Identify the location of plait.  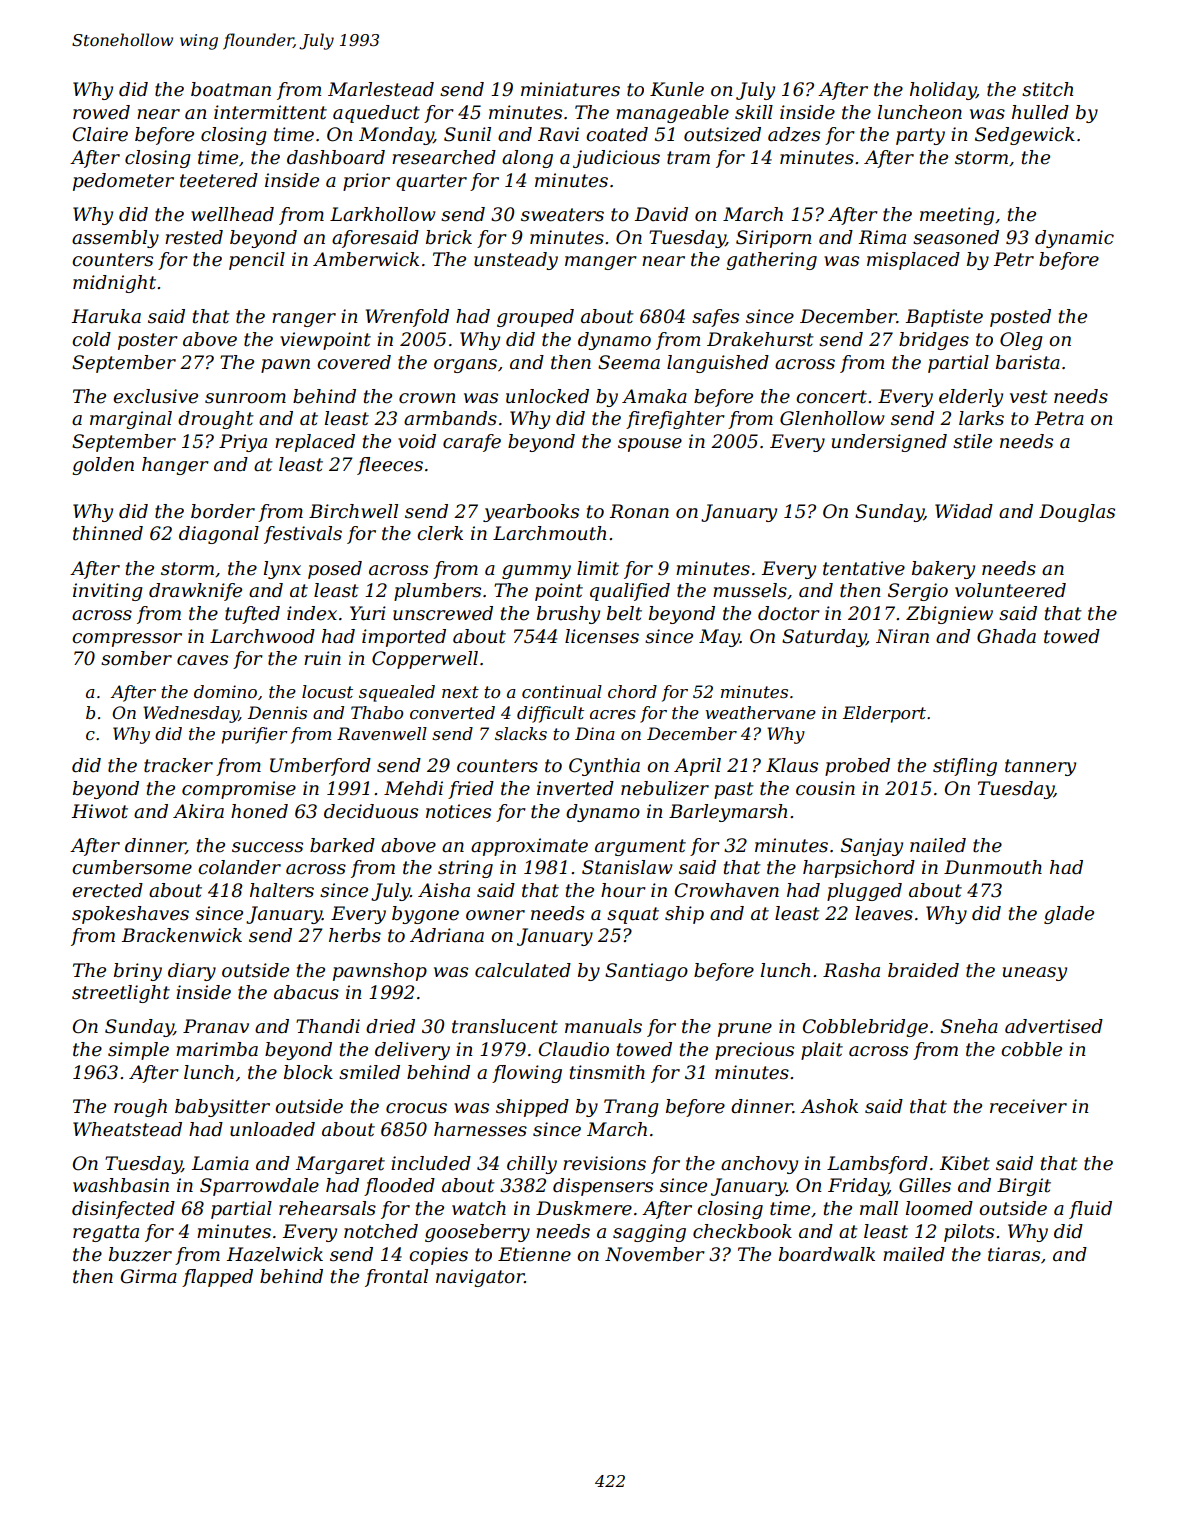
(822, 1051).
